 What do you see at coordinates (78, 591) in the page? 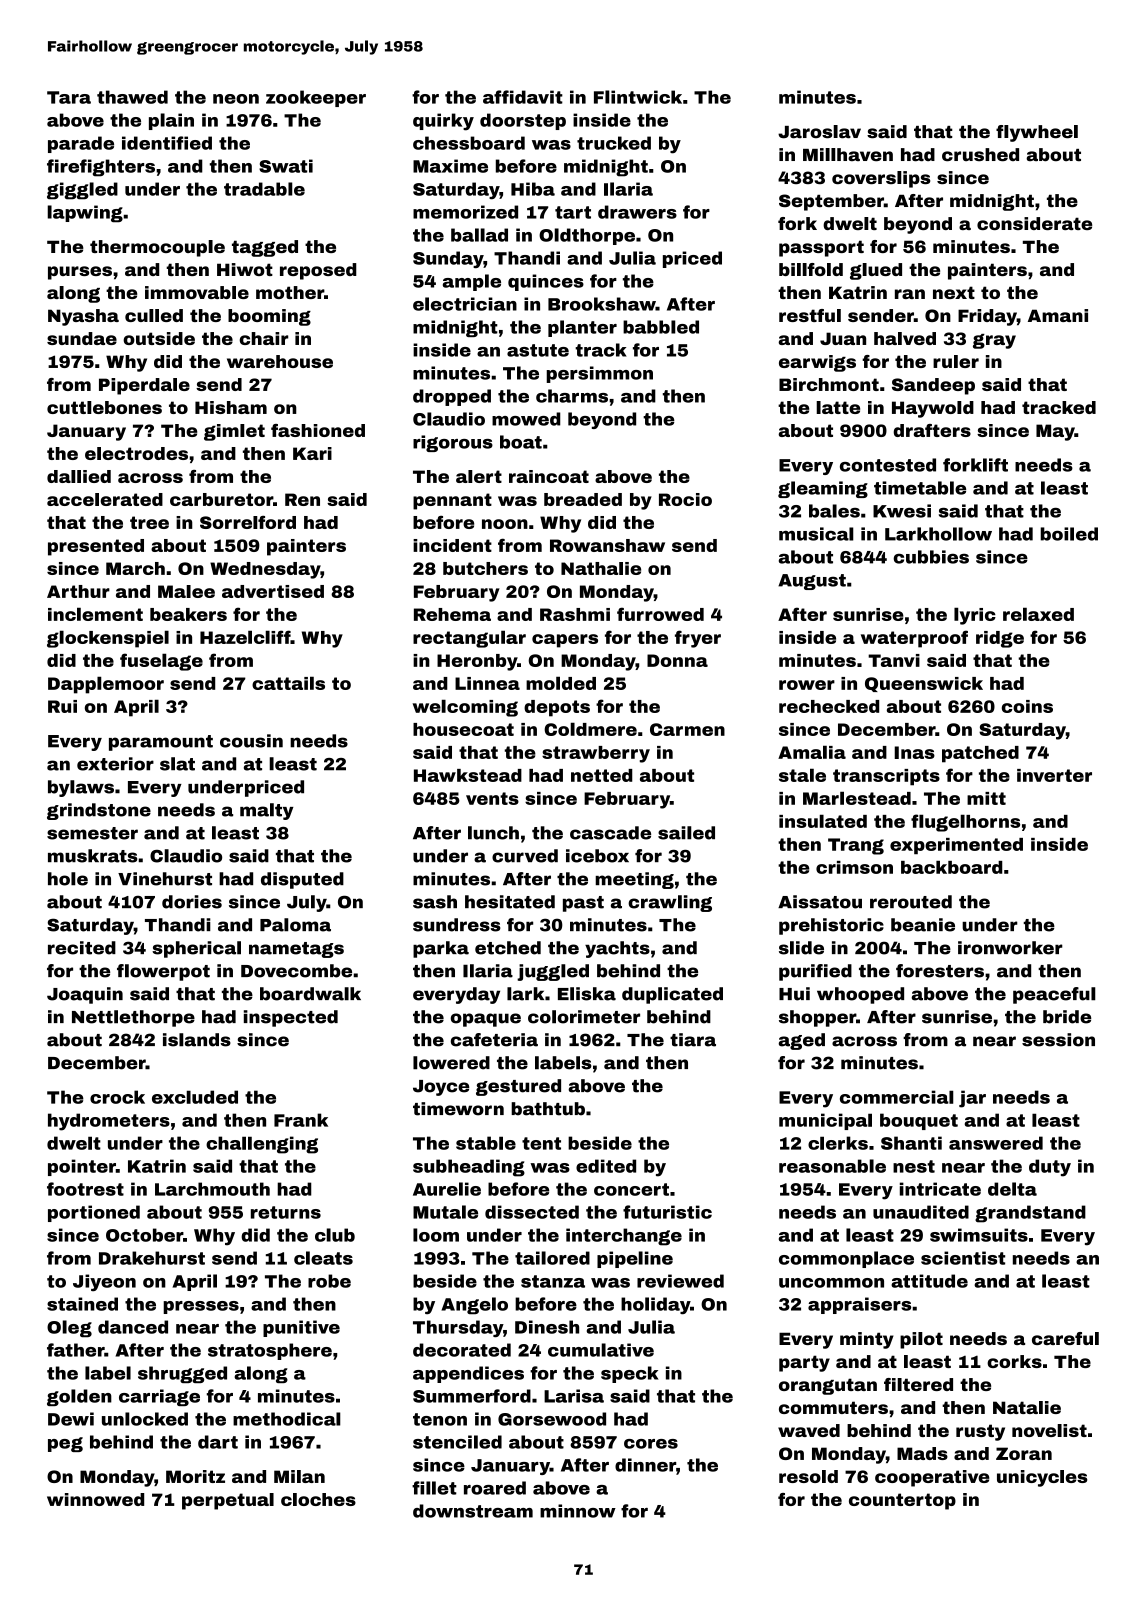
I see `Arthur` at bounding box center [78, 591].
